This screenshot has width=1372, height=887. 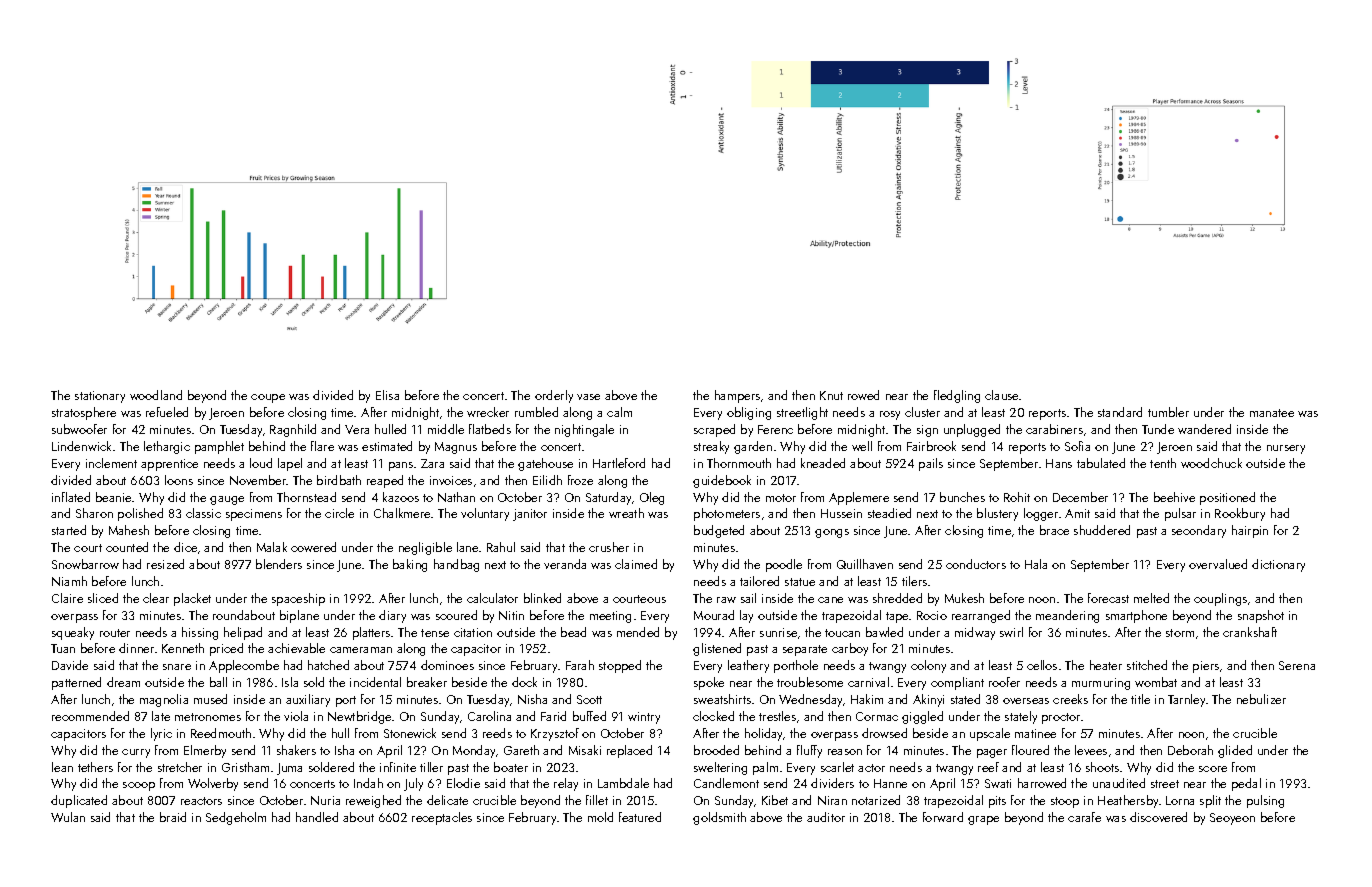 What do you see at coordinates (456, 565) in the screenshot?
I see `handbag` at bounding box center [456, 565].
